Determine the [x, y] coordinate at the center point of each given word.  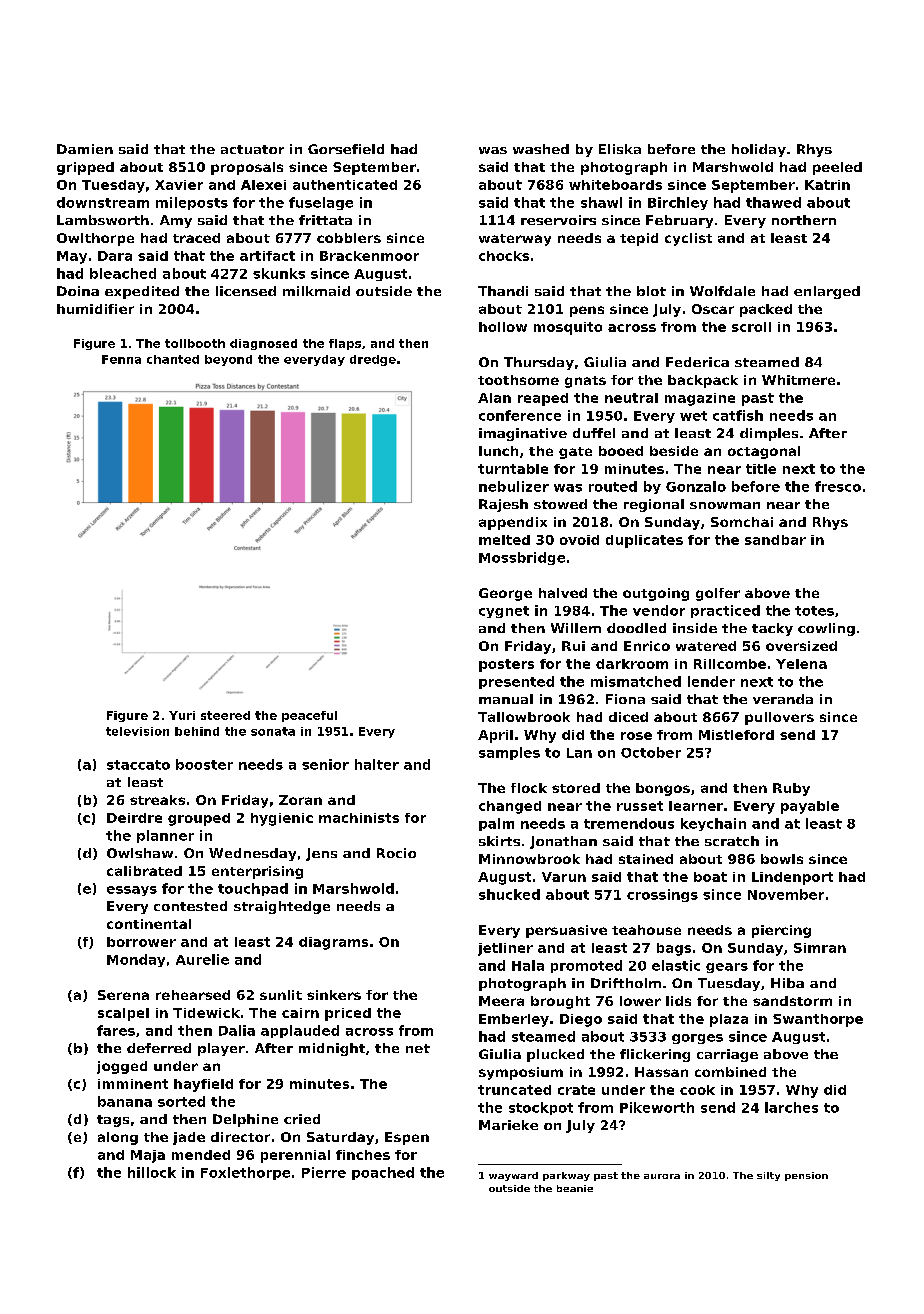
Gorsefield [346, 149]
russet [640, 806]
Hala [528, 965]
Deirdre [134, 818]
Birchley [678, 203]
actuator [252, 149]
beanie [575, 1188]
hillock [152, 1172]
